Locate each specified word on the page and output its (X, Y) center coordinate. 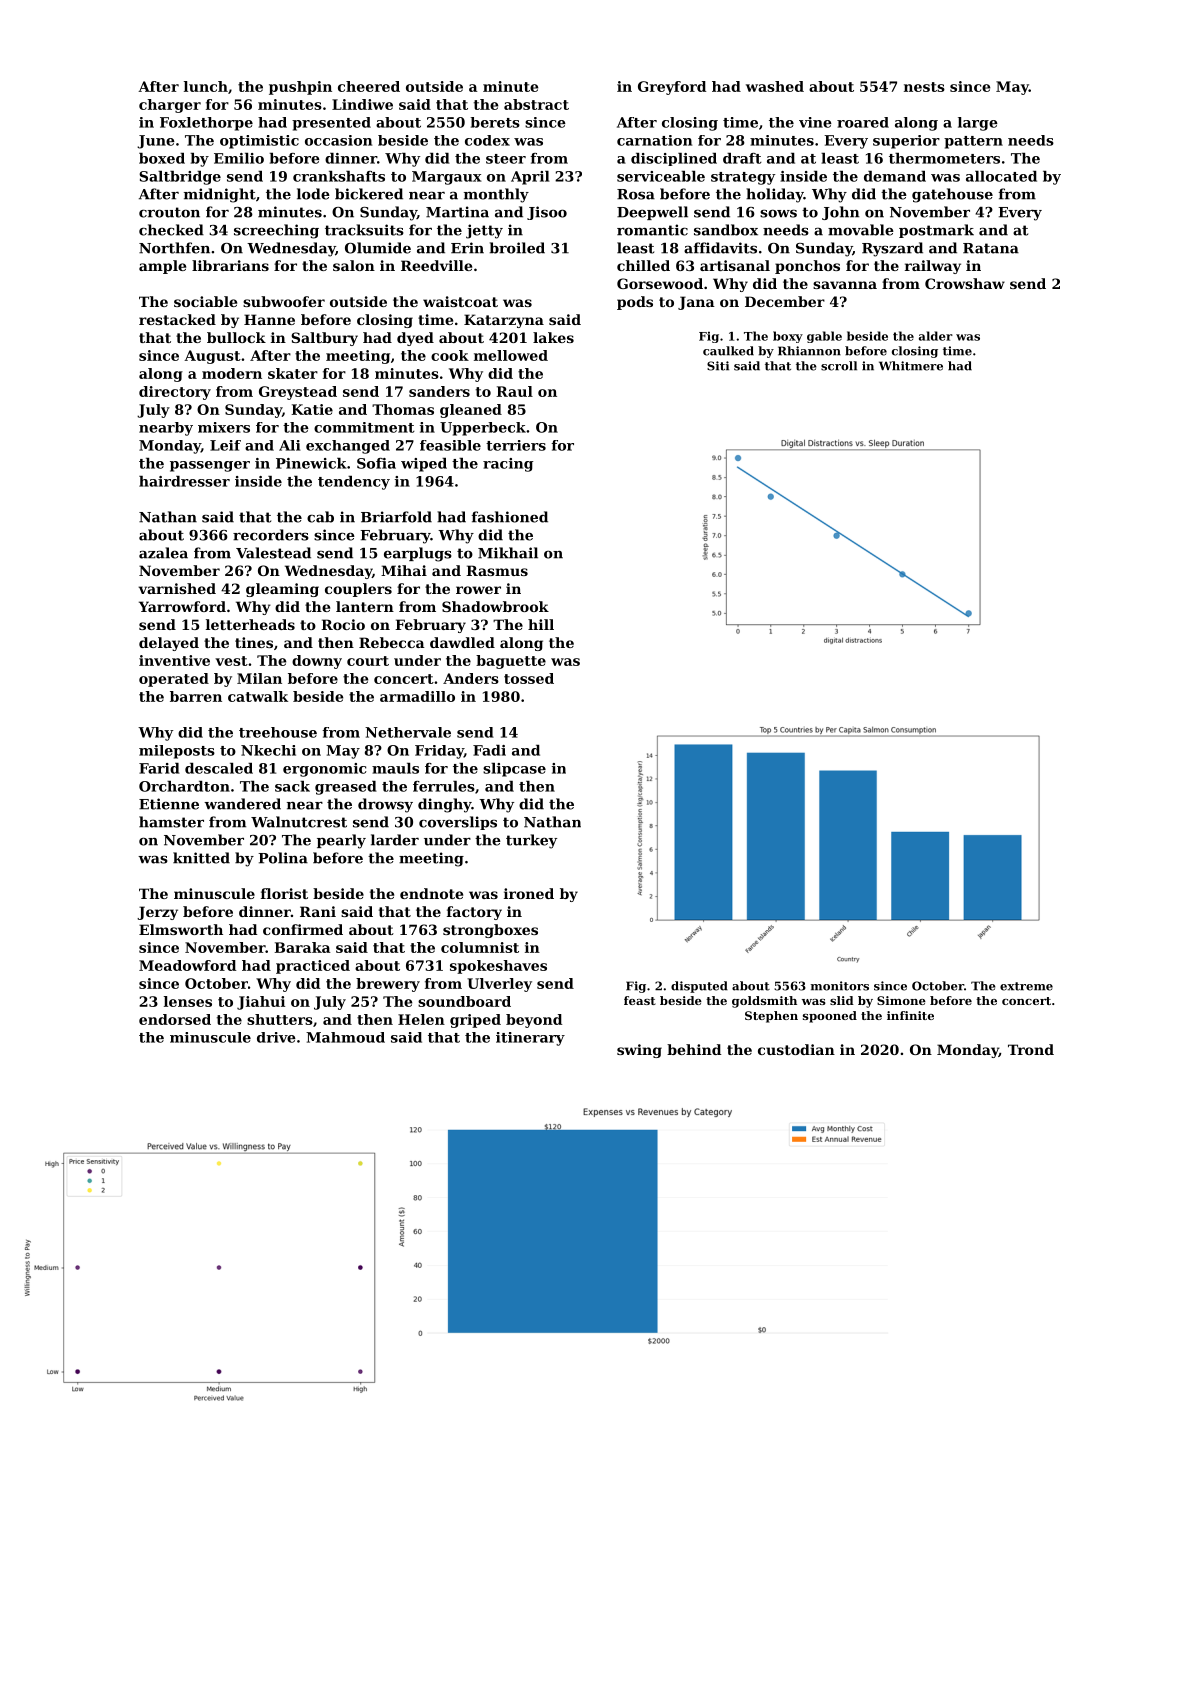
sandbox (726, 230)
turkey (531, 841)
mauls (395, 768)
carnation (654, 140)
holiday (775, 195)
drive (276, 1037)
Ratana (991, 248)
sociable (205, 301)
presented (331, 124)
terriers (516, 445)
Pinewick (311, 463)
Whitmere (911, 366)
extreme (1026, 986)
